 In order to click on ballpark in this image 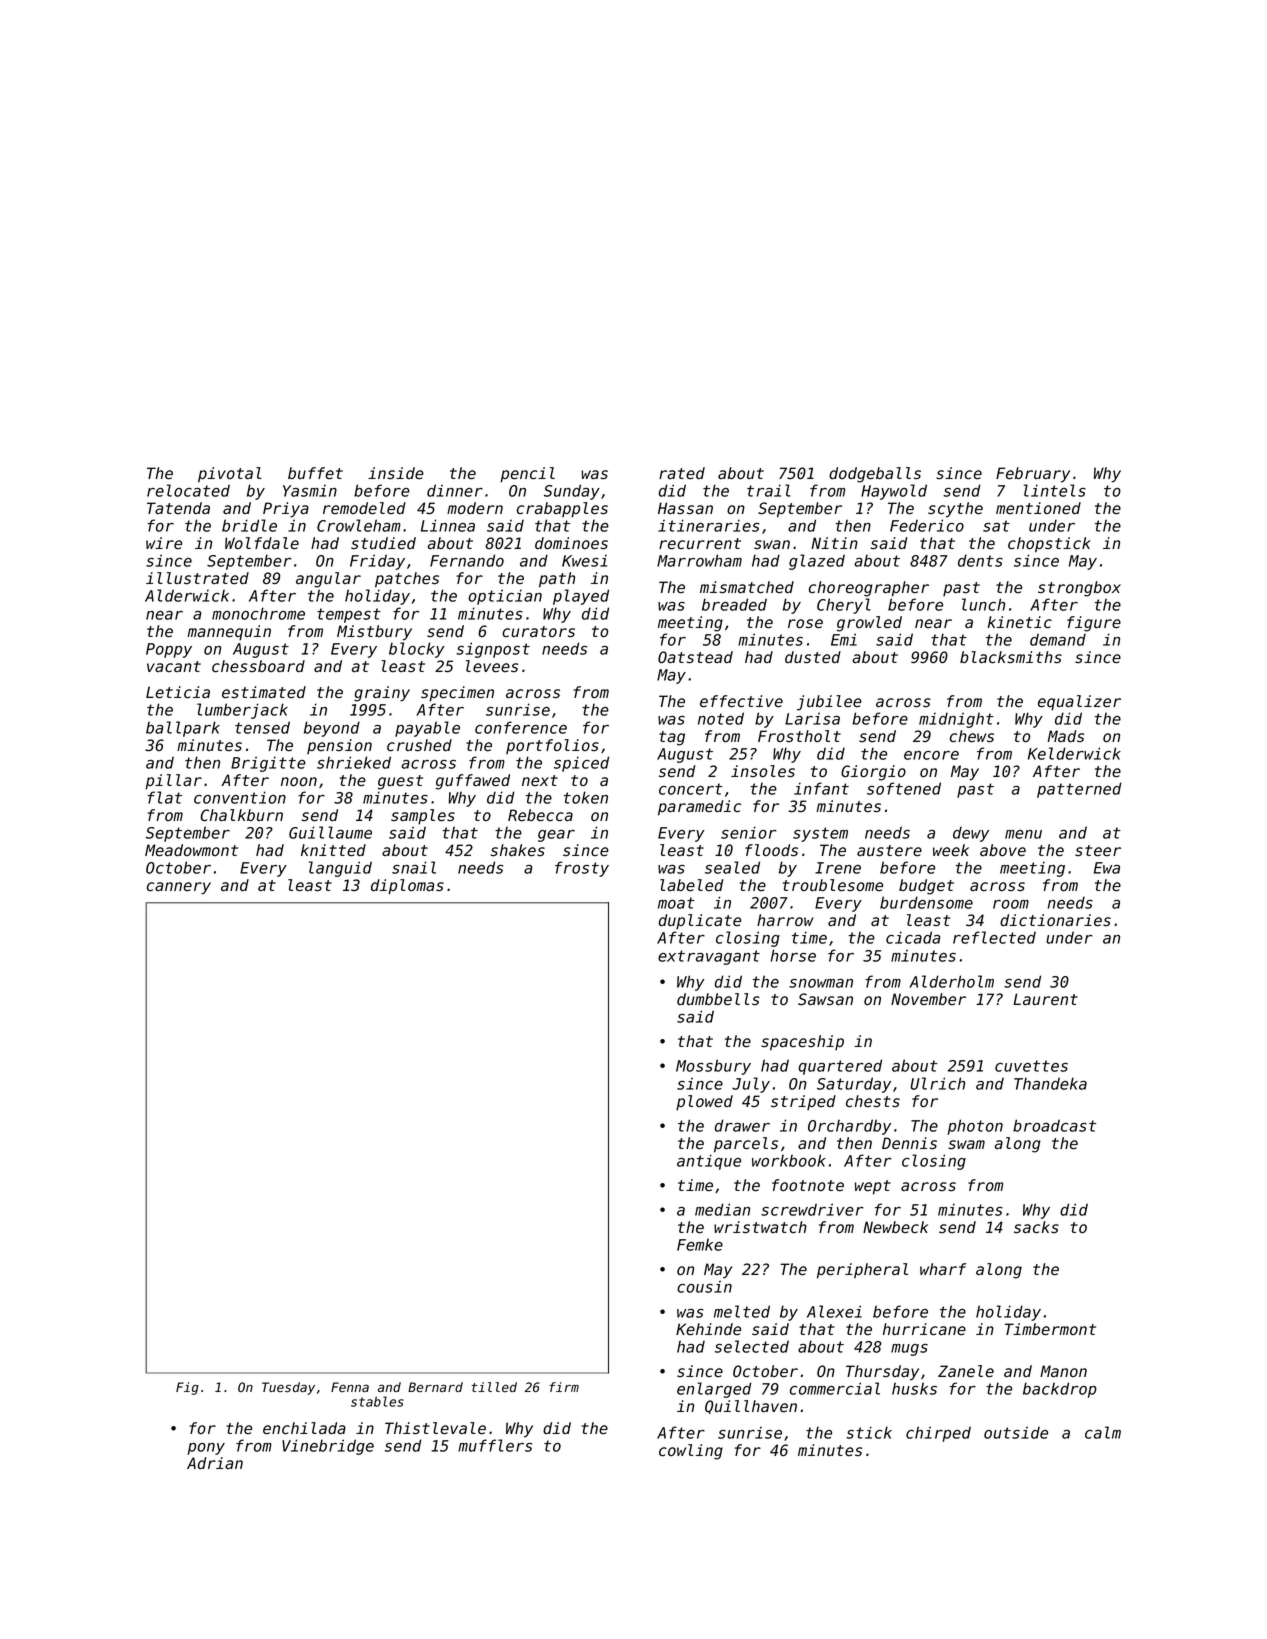, I will do `click(183, 729)`.
